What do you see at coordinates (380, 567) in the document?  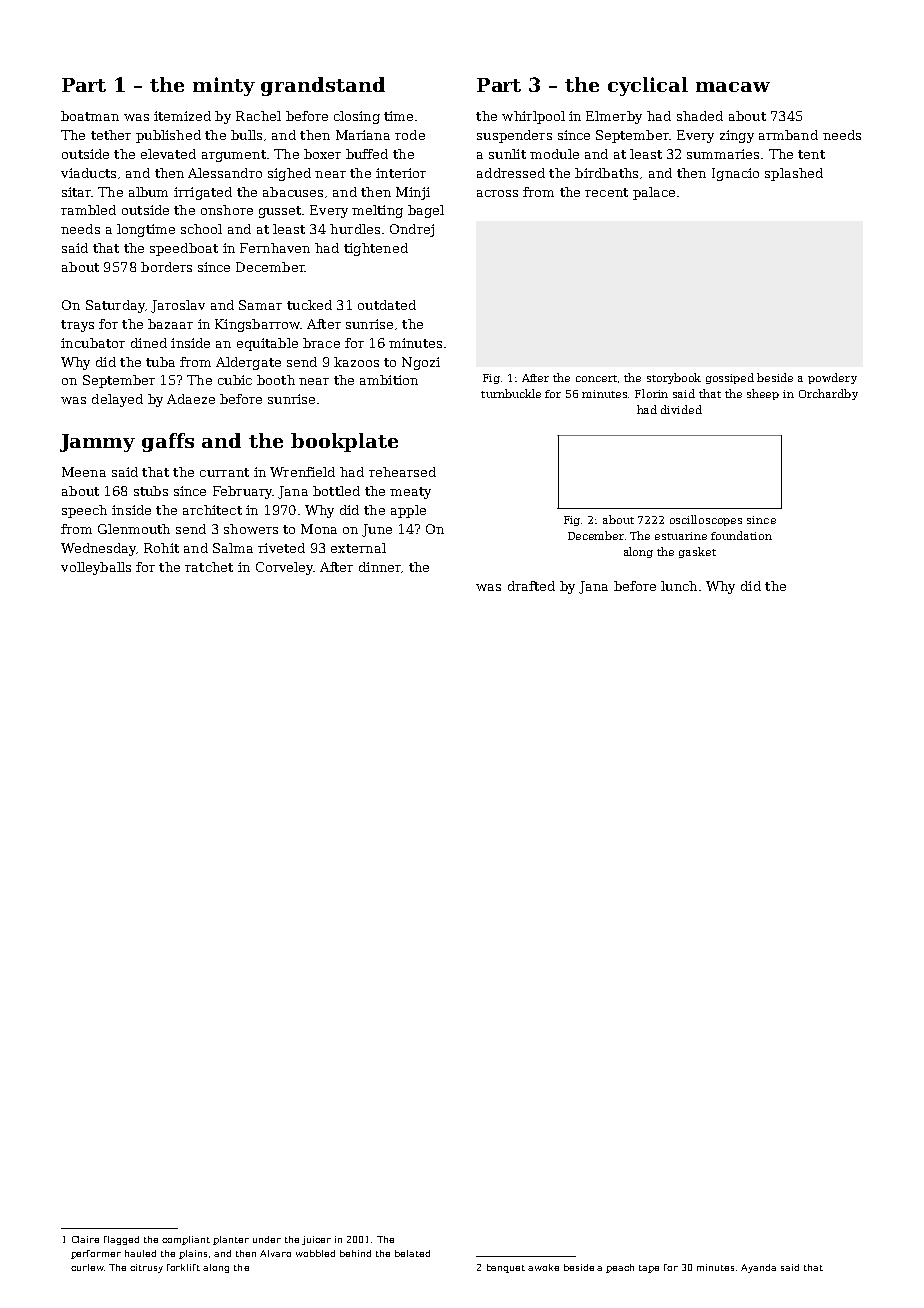 I see `dinner` at bounding box center [380, 567].
